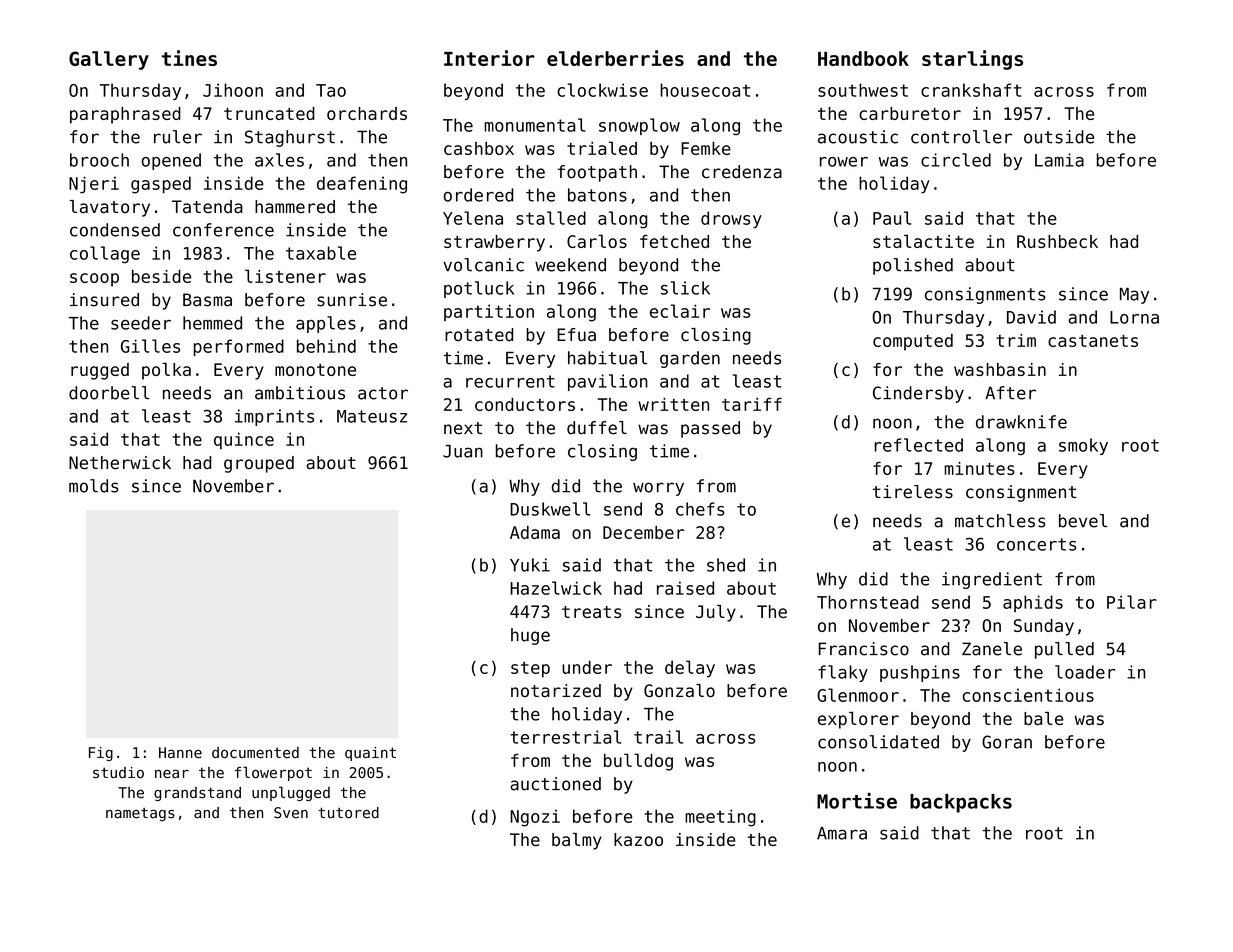 Image resolution: width=1233 pixels, height=952 pixels. Describe the element at coordinates (913, 492) in the screenshot. I see `tireless` at that location.
